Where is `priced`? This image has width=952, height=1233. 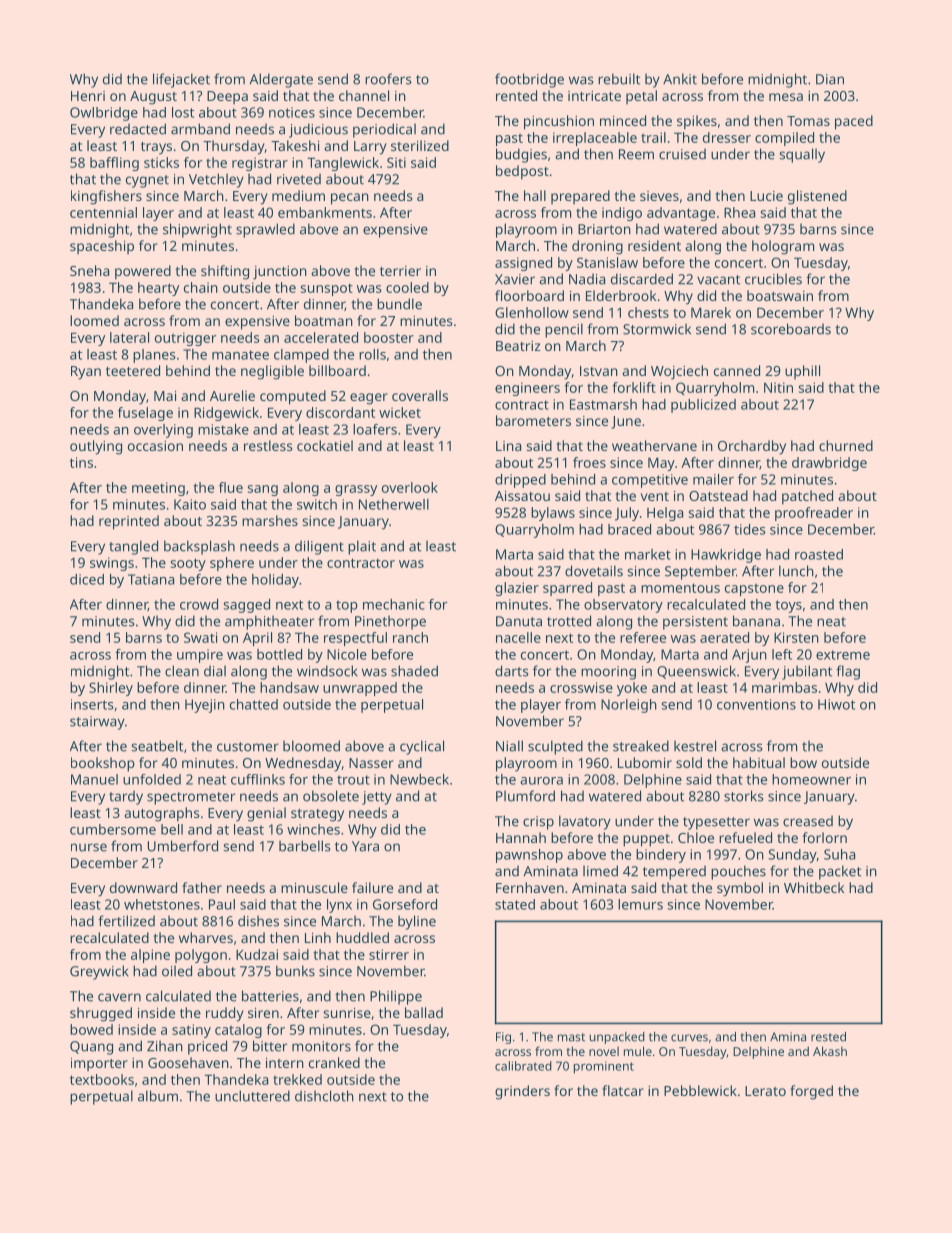
priced is located at coordinates (207, 1047).
